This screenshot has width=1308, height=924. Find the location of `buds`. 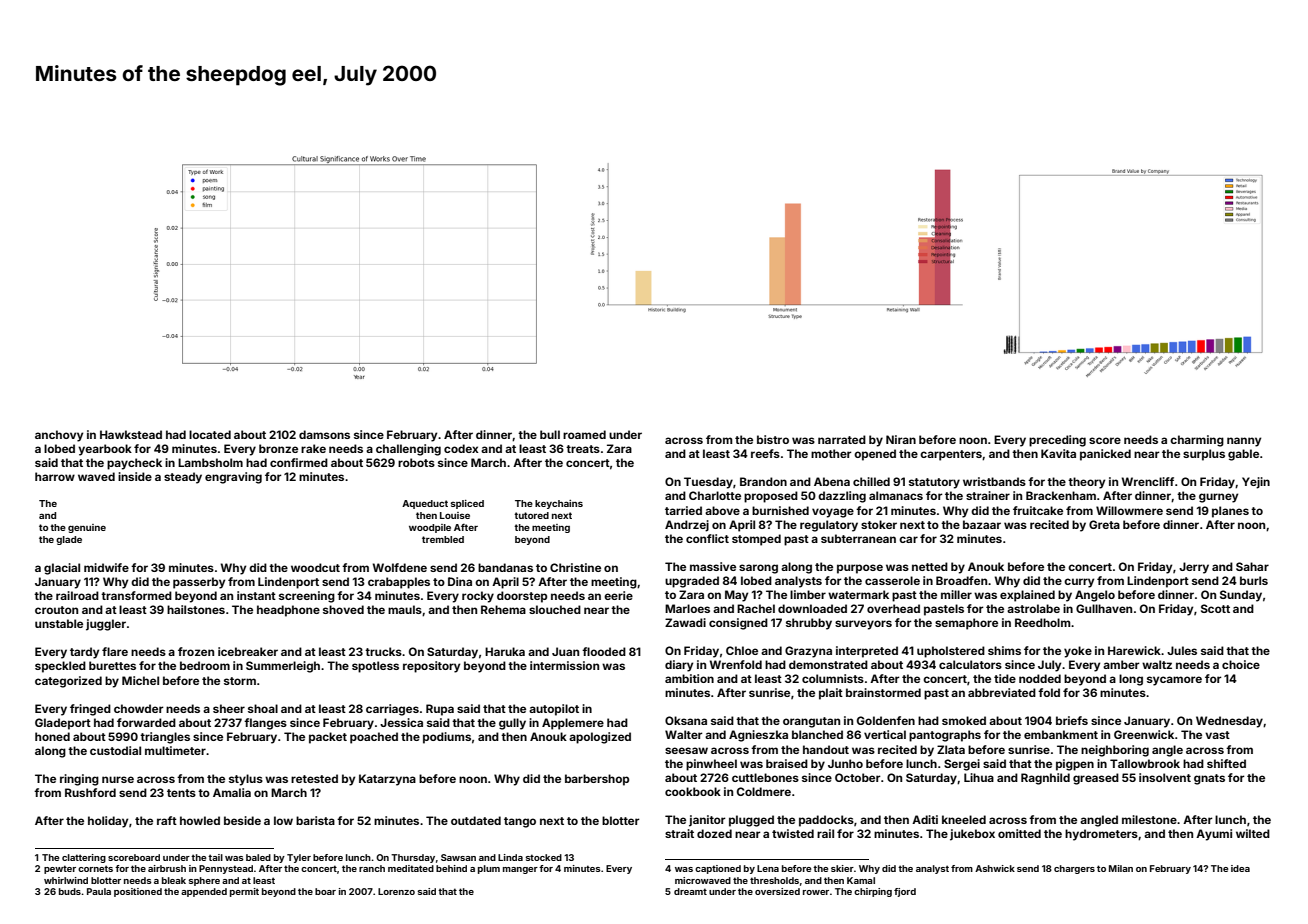

buds is located at coordinates (70, 891).
